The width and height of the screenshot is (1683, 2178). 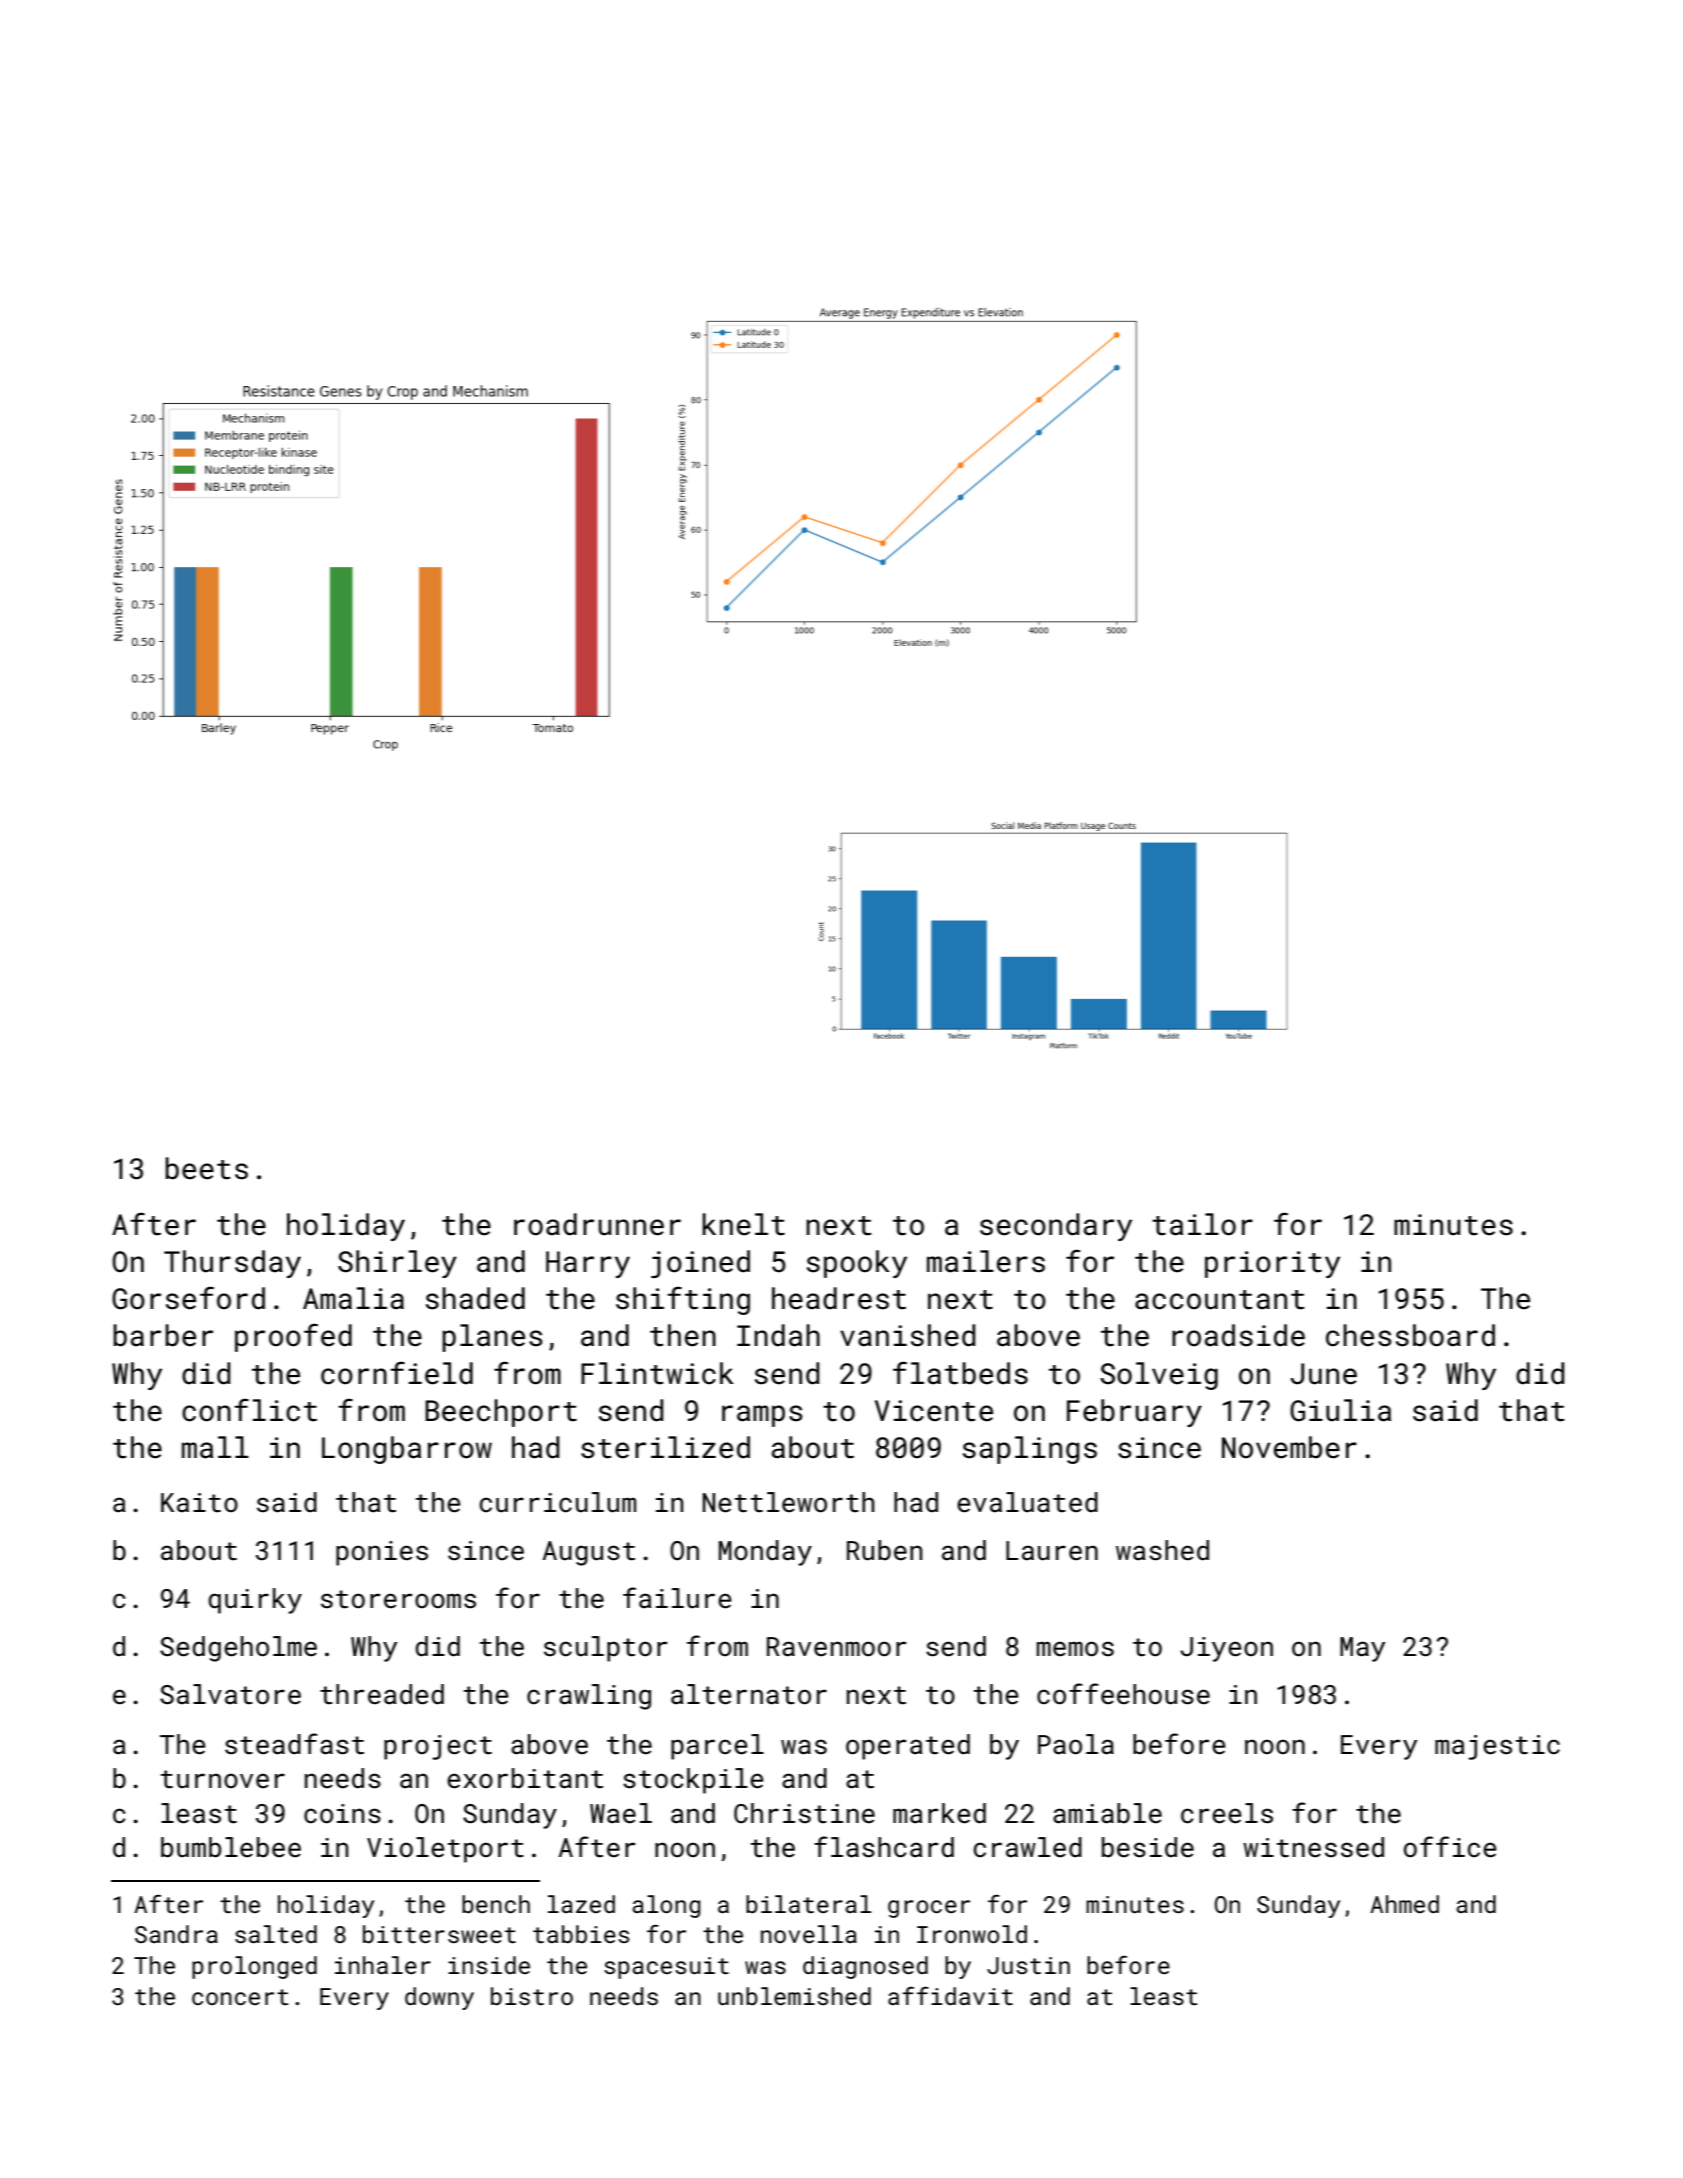 I want to click on unblemished, so click(x=794, y=1996).
